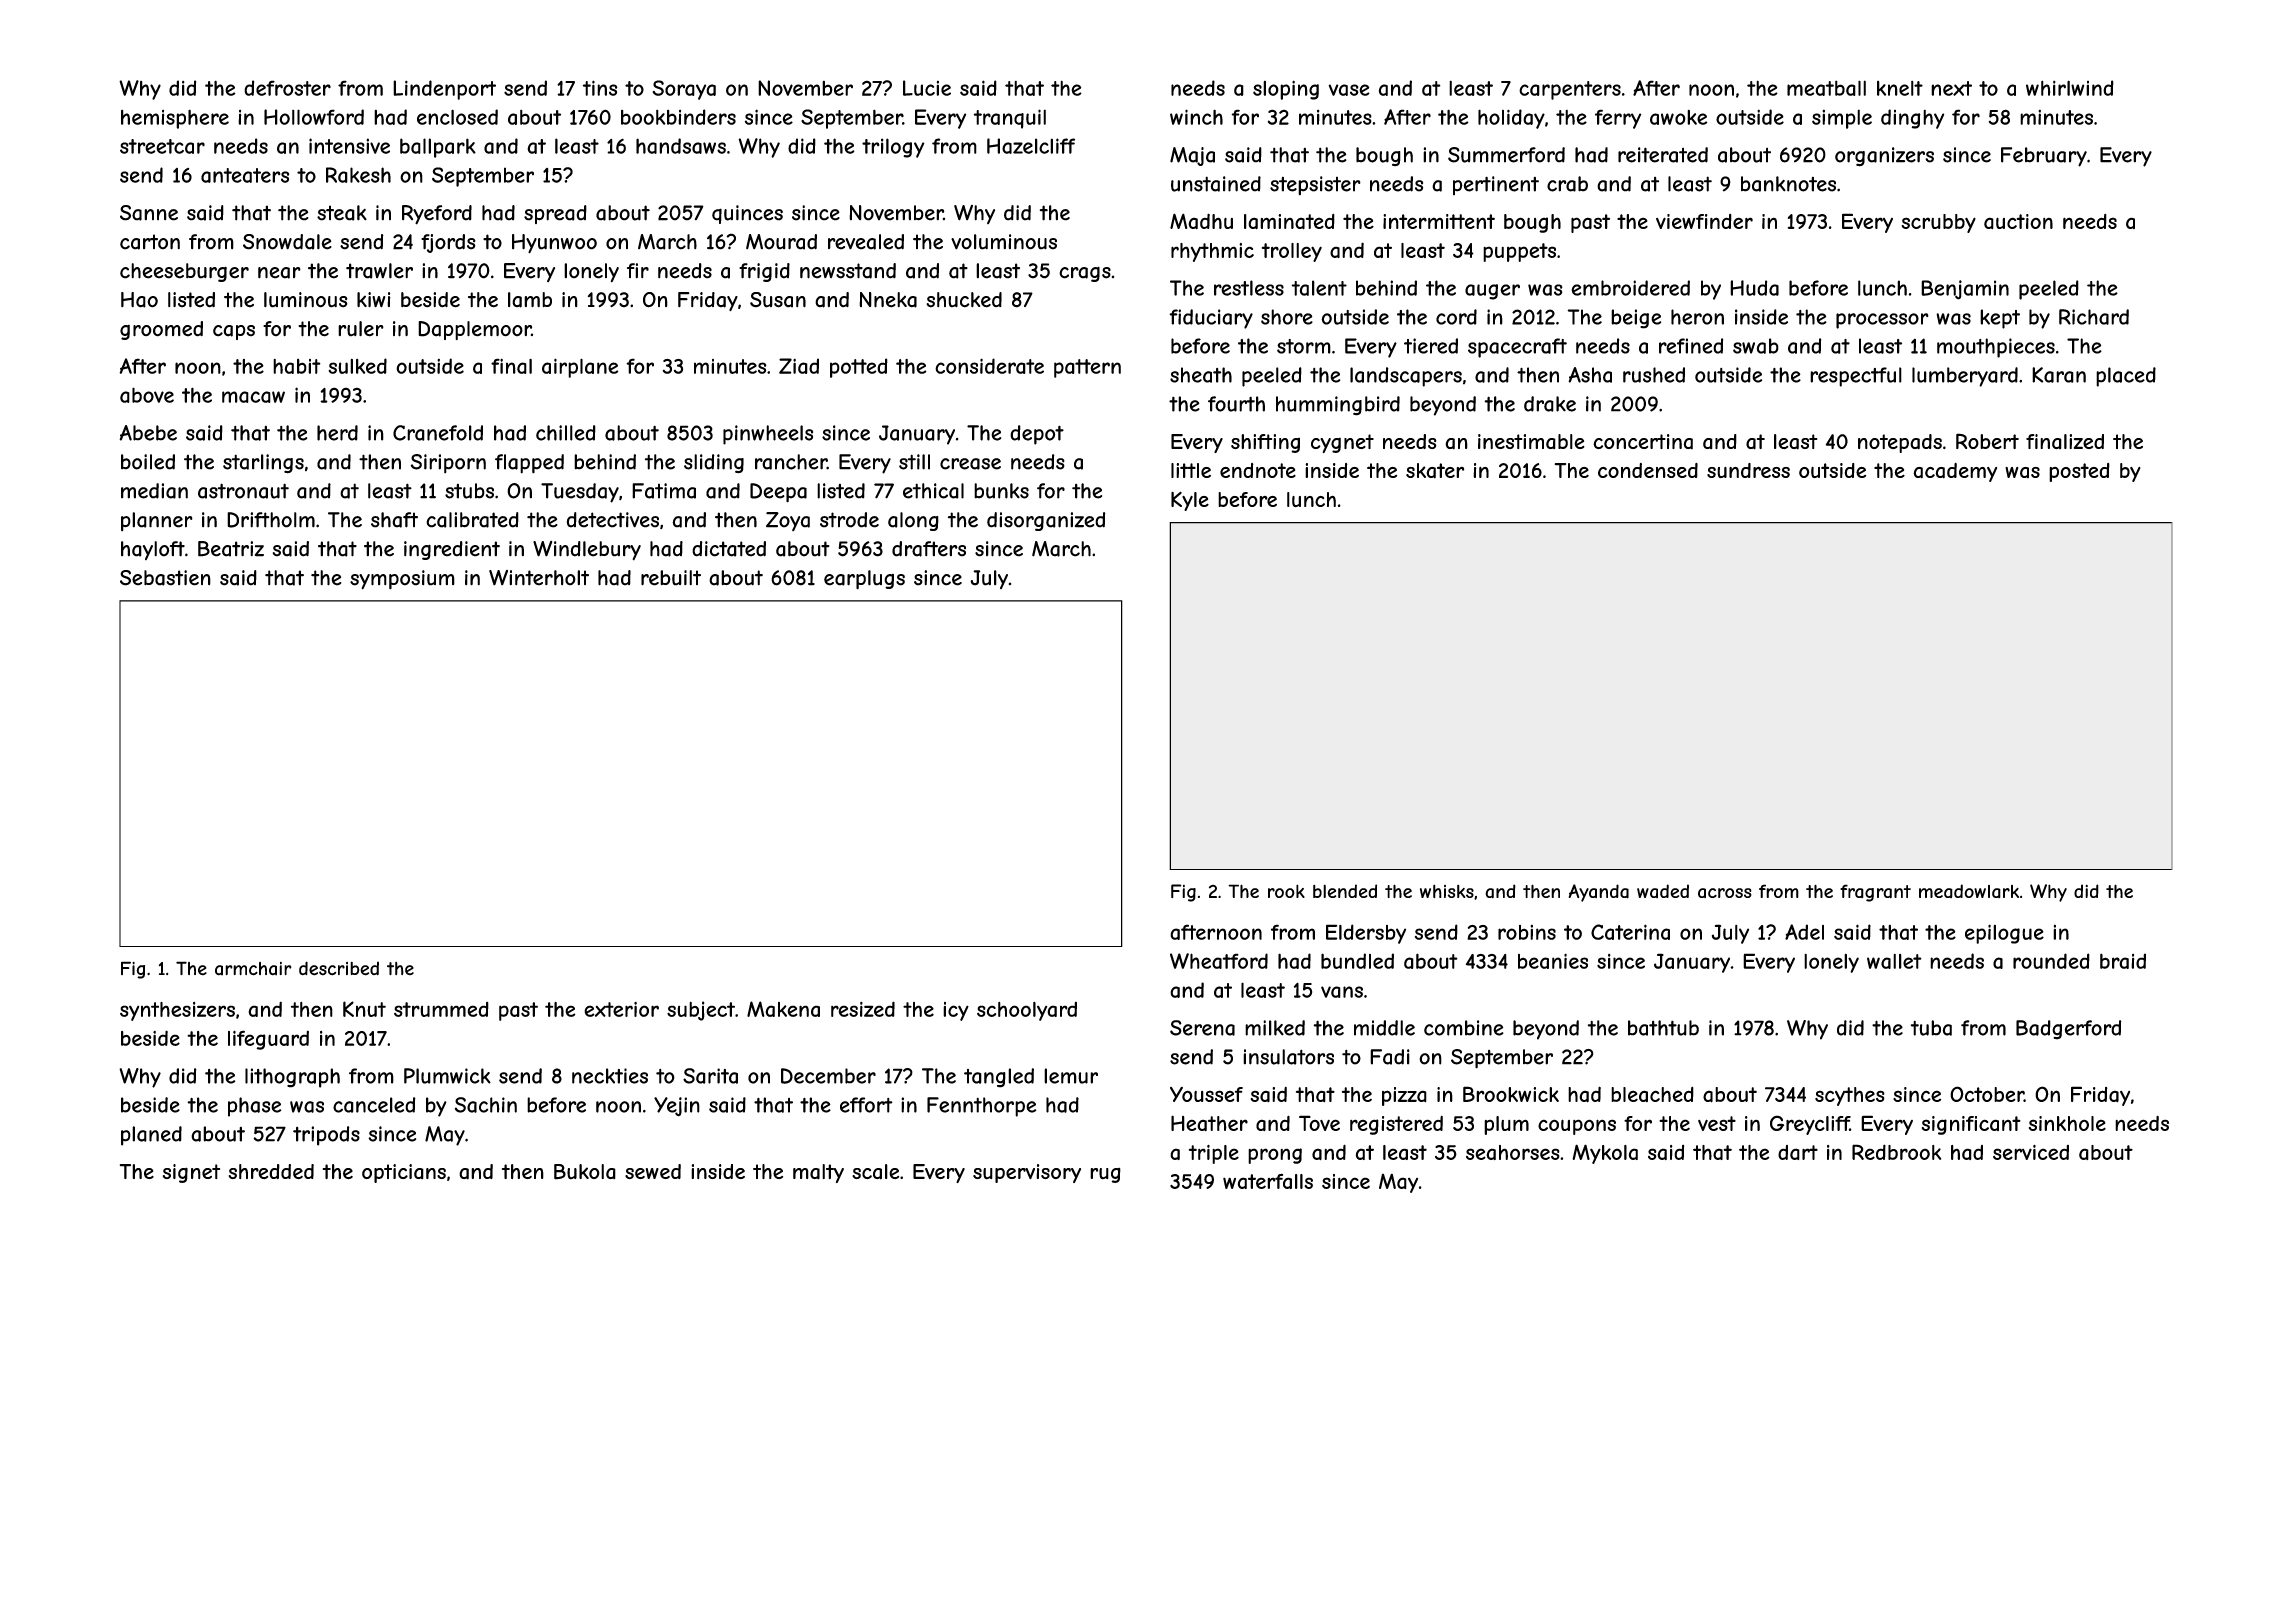 This page has height=1620, width=2292. I want to click on carpenters, so click(1570, 90).
